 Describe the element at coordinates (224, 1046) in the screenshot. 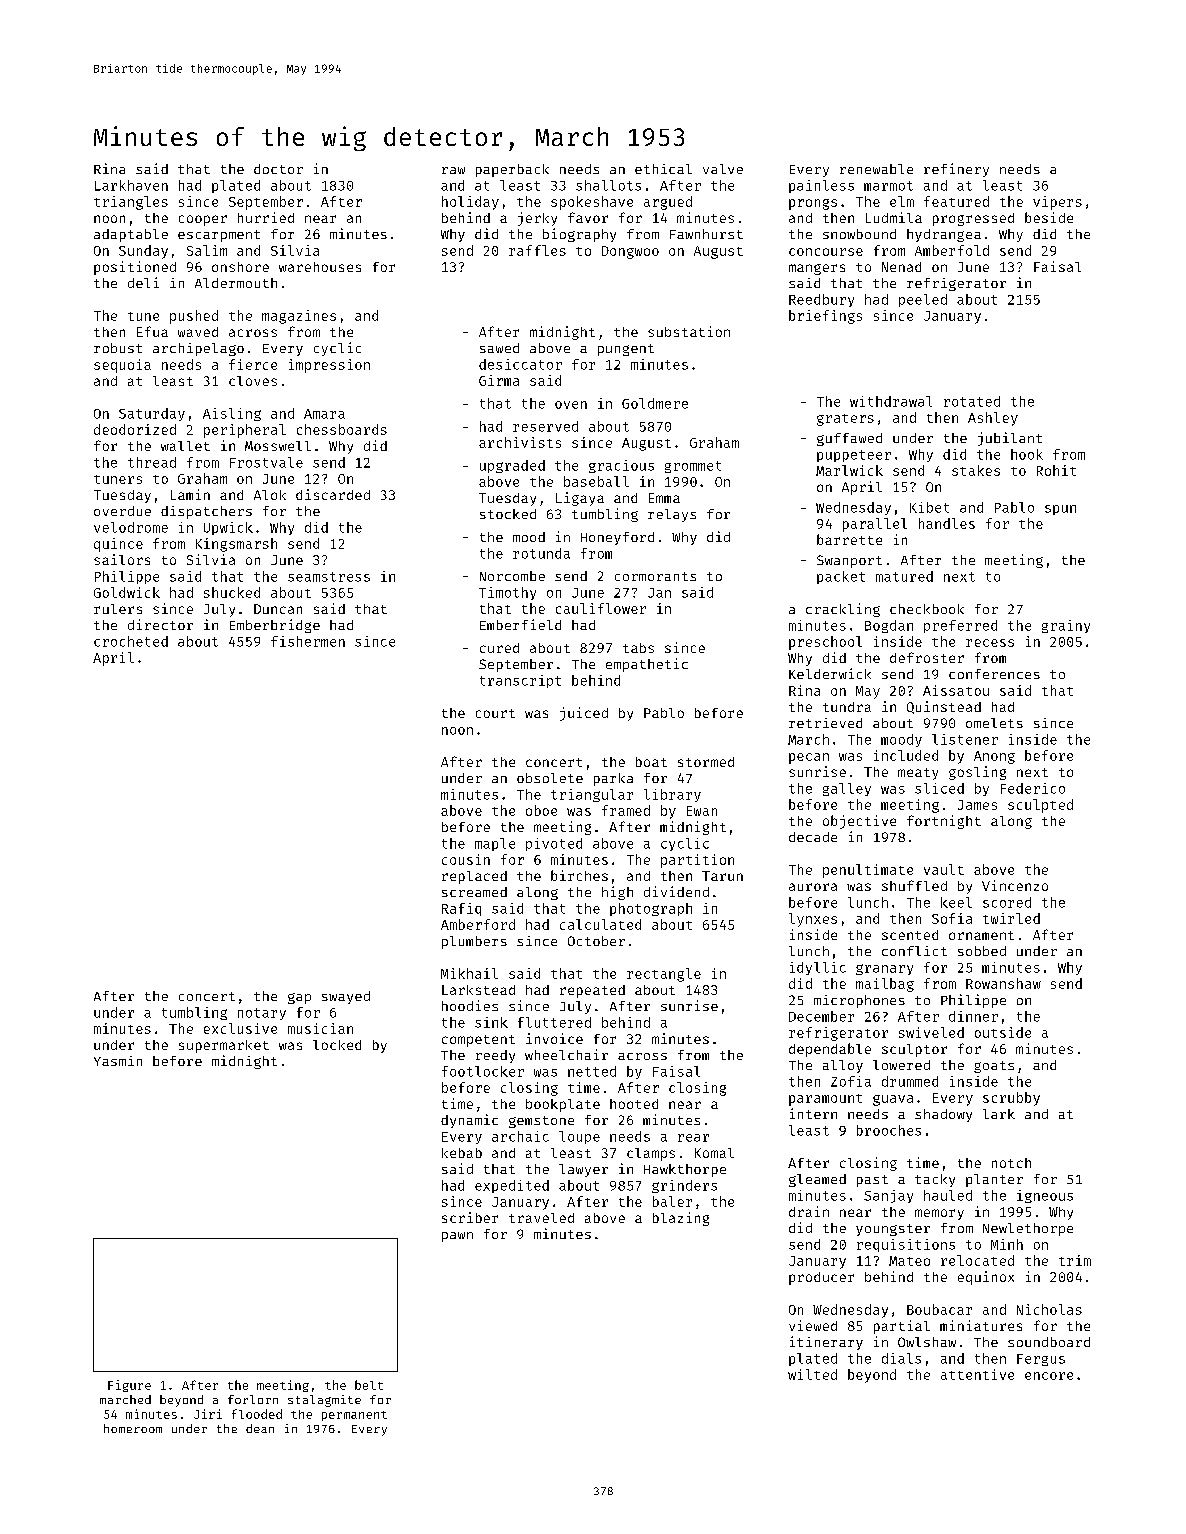

I see `supermarket` at that location.
